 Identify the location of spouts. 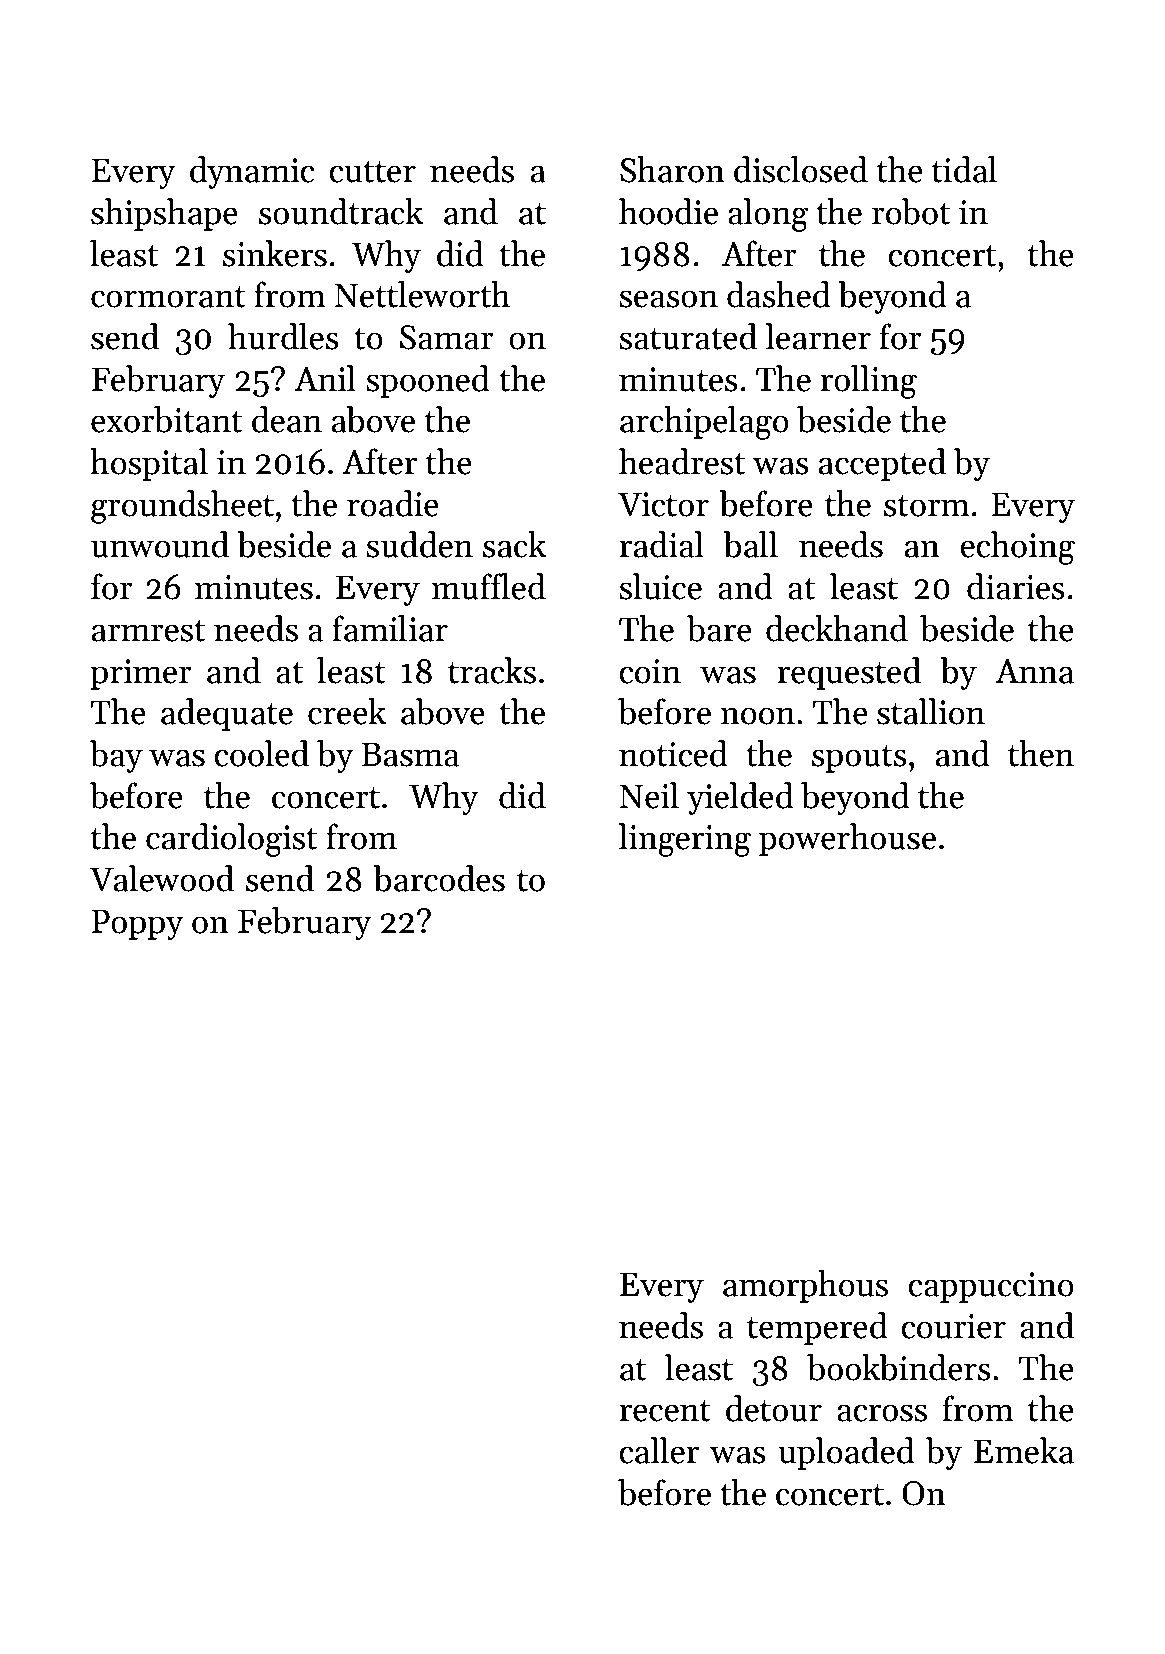
(859, 759).
